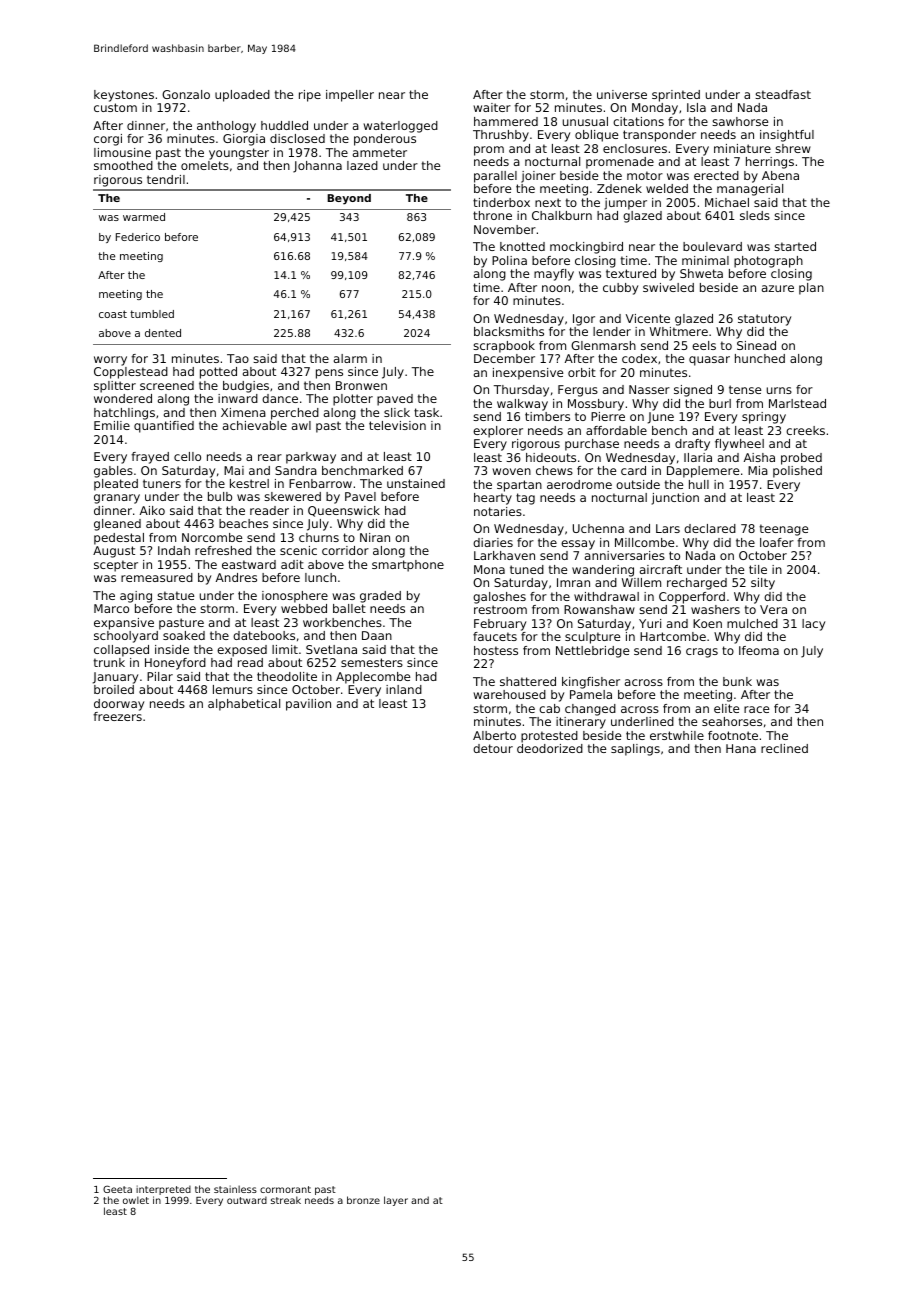 The image size is (924, 1308). I want to click on alarm, so click(350, 358).
